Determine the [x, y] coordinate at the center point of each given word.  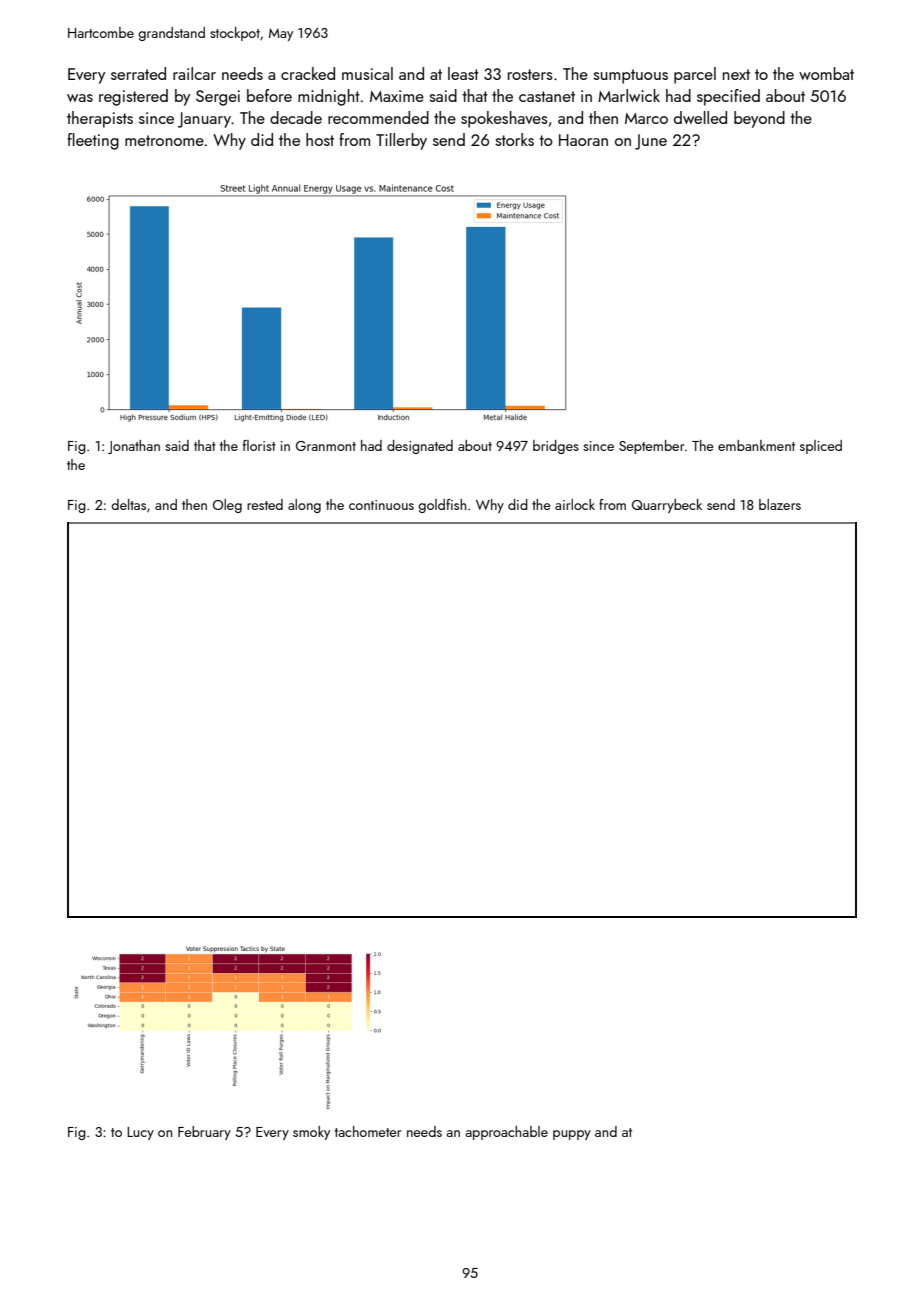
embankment [756, 445]
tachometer [367, 1131]
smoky [311, 1133]
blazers [780, 504]
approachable [507, 1133]
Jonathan [134, 447]
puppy [572, 1135]
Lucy [140, 1133]
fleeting [93, 141]
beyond [759, 119]
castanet [547, 96]
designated [420, 447]
